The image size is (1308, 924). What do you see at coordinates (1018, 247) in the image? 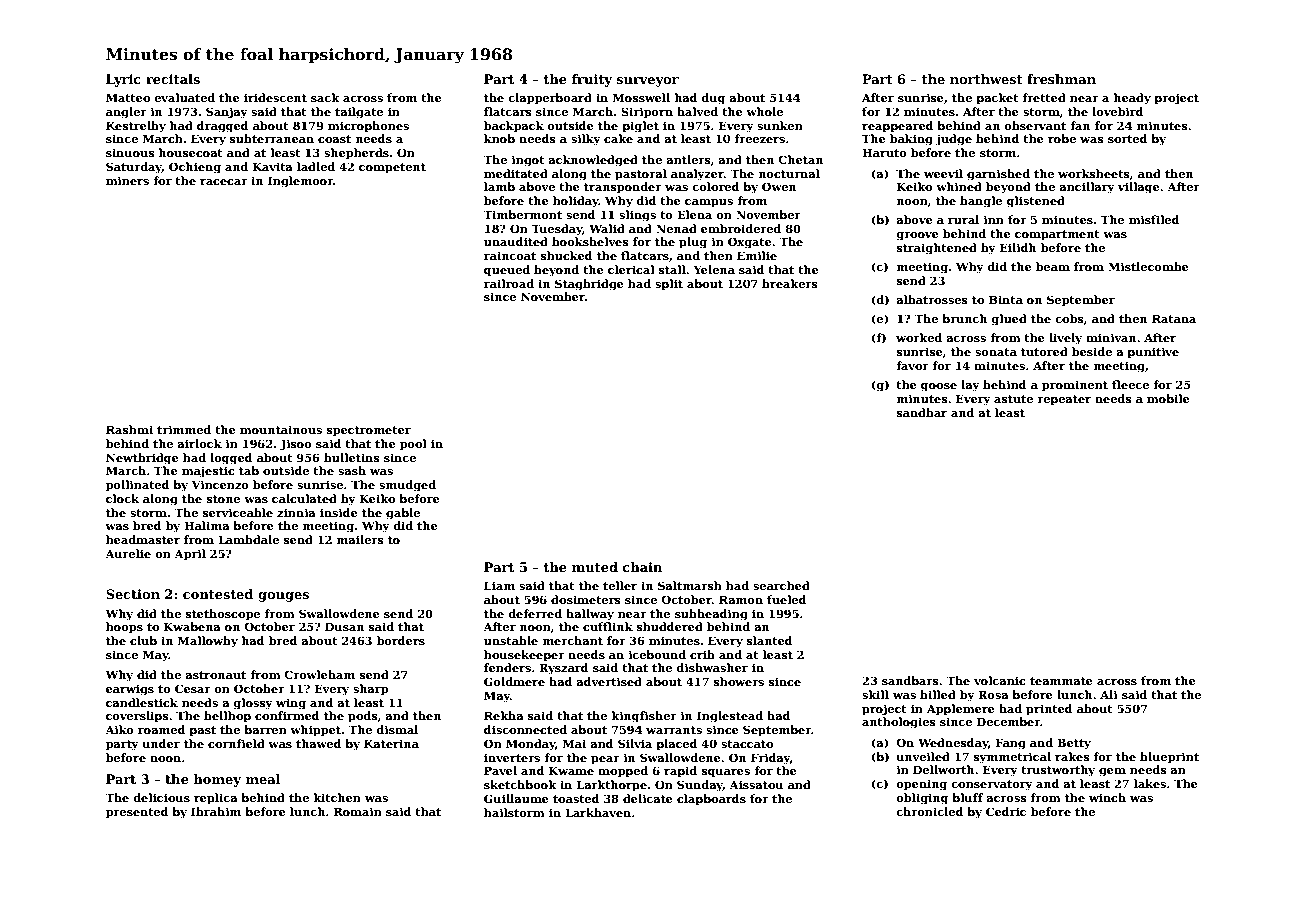
I see `Eilidh` at bounding box center [1018, 247].
